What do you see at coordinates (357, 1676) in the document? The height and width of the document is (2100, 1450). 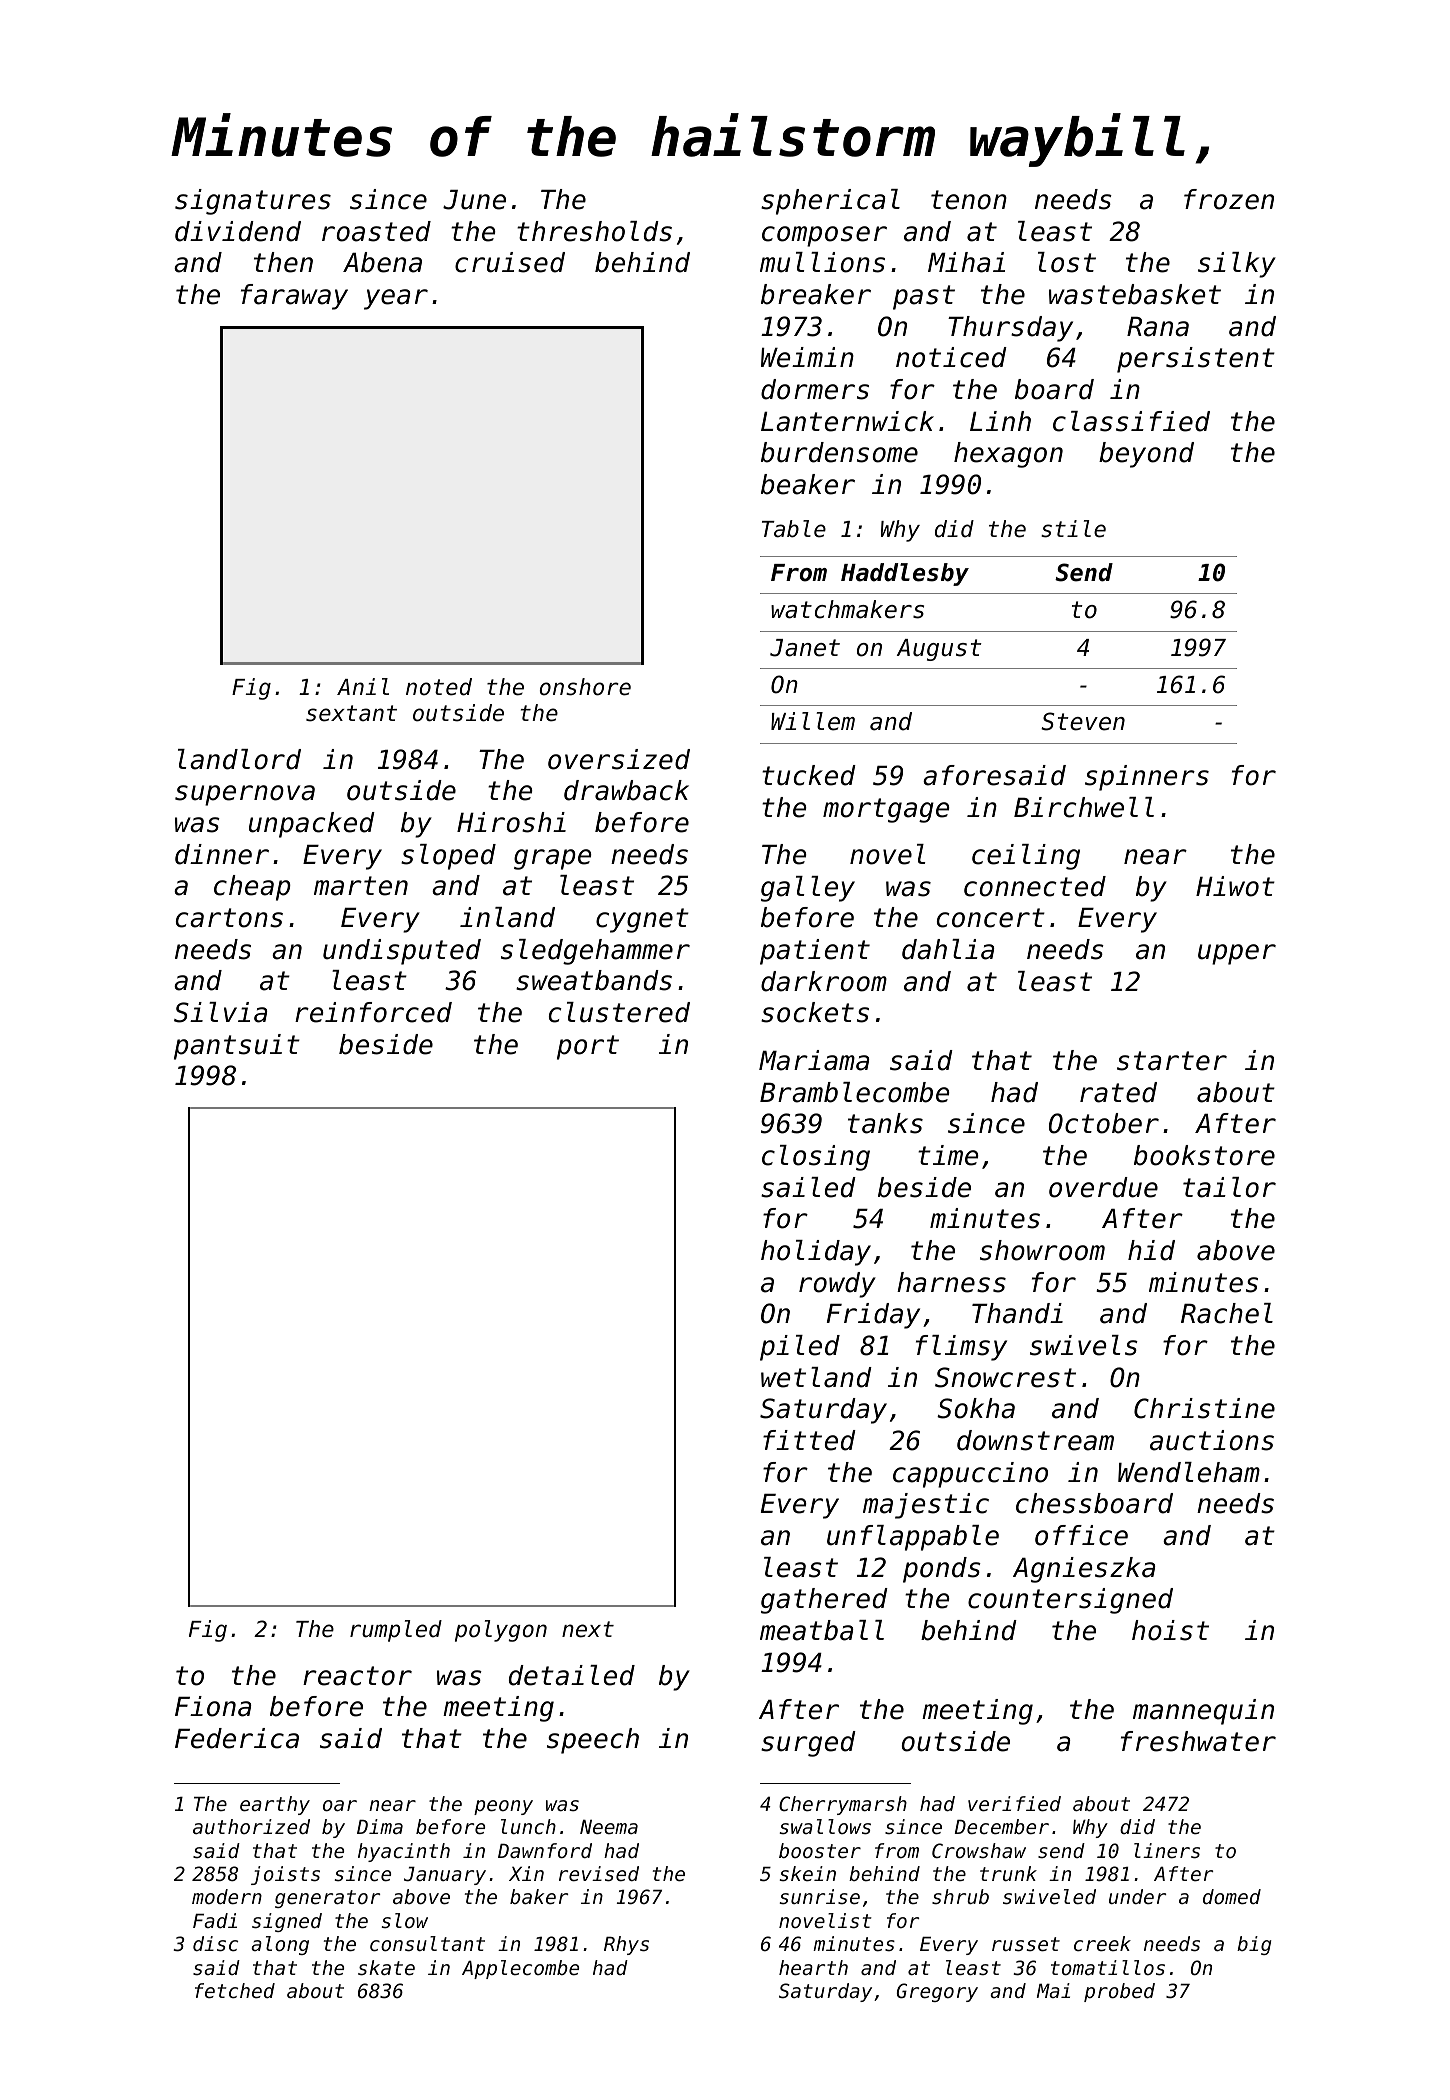 I see `reactor` at bounding box center [357, 1676].
